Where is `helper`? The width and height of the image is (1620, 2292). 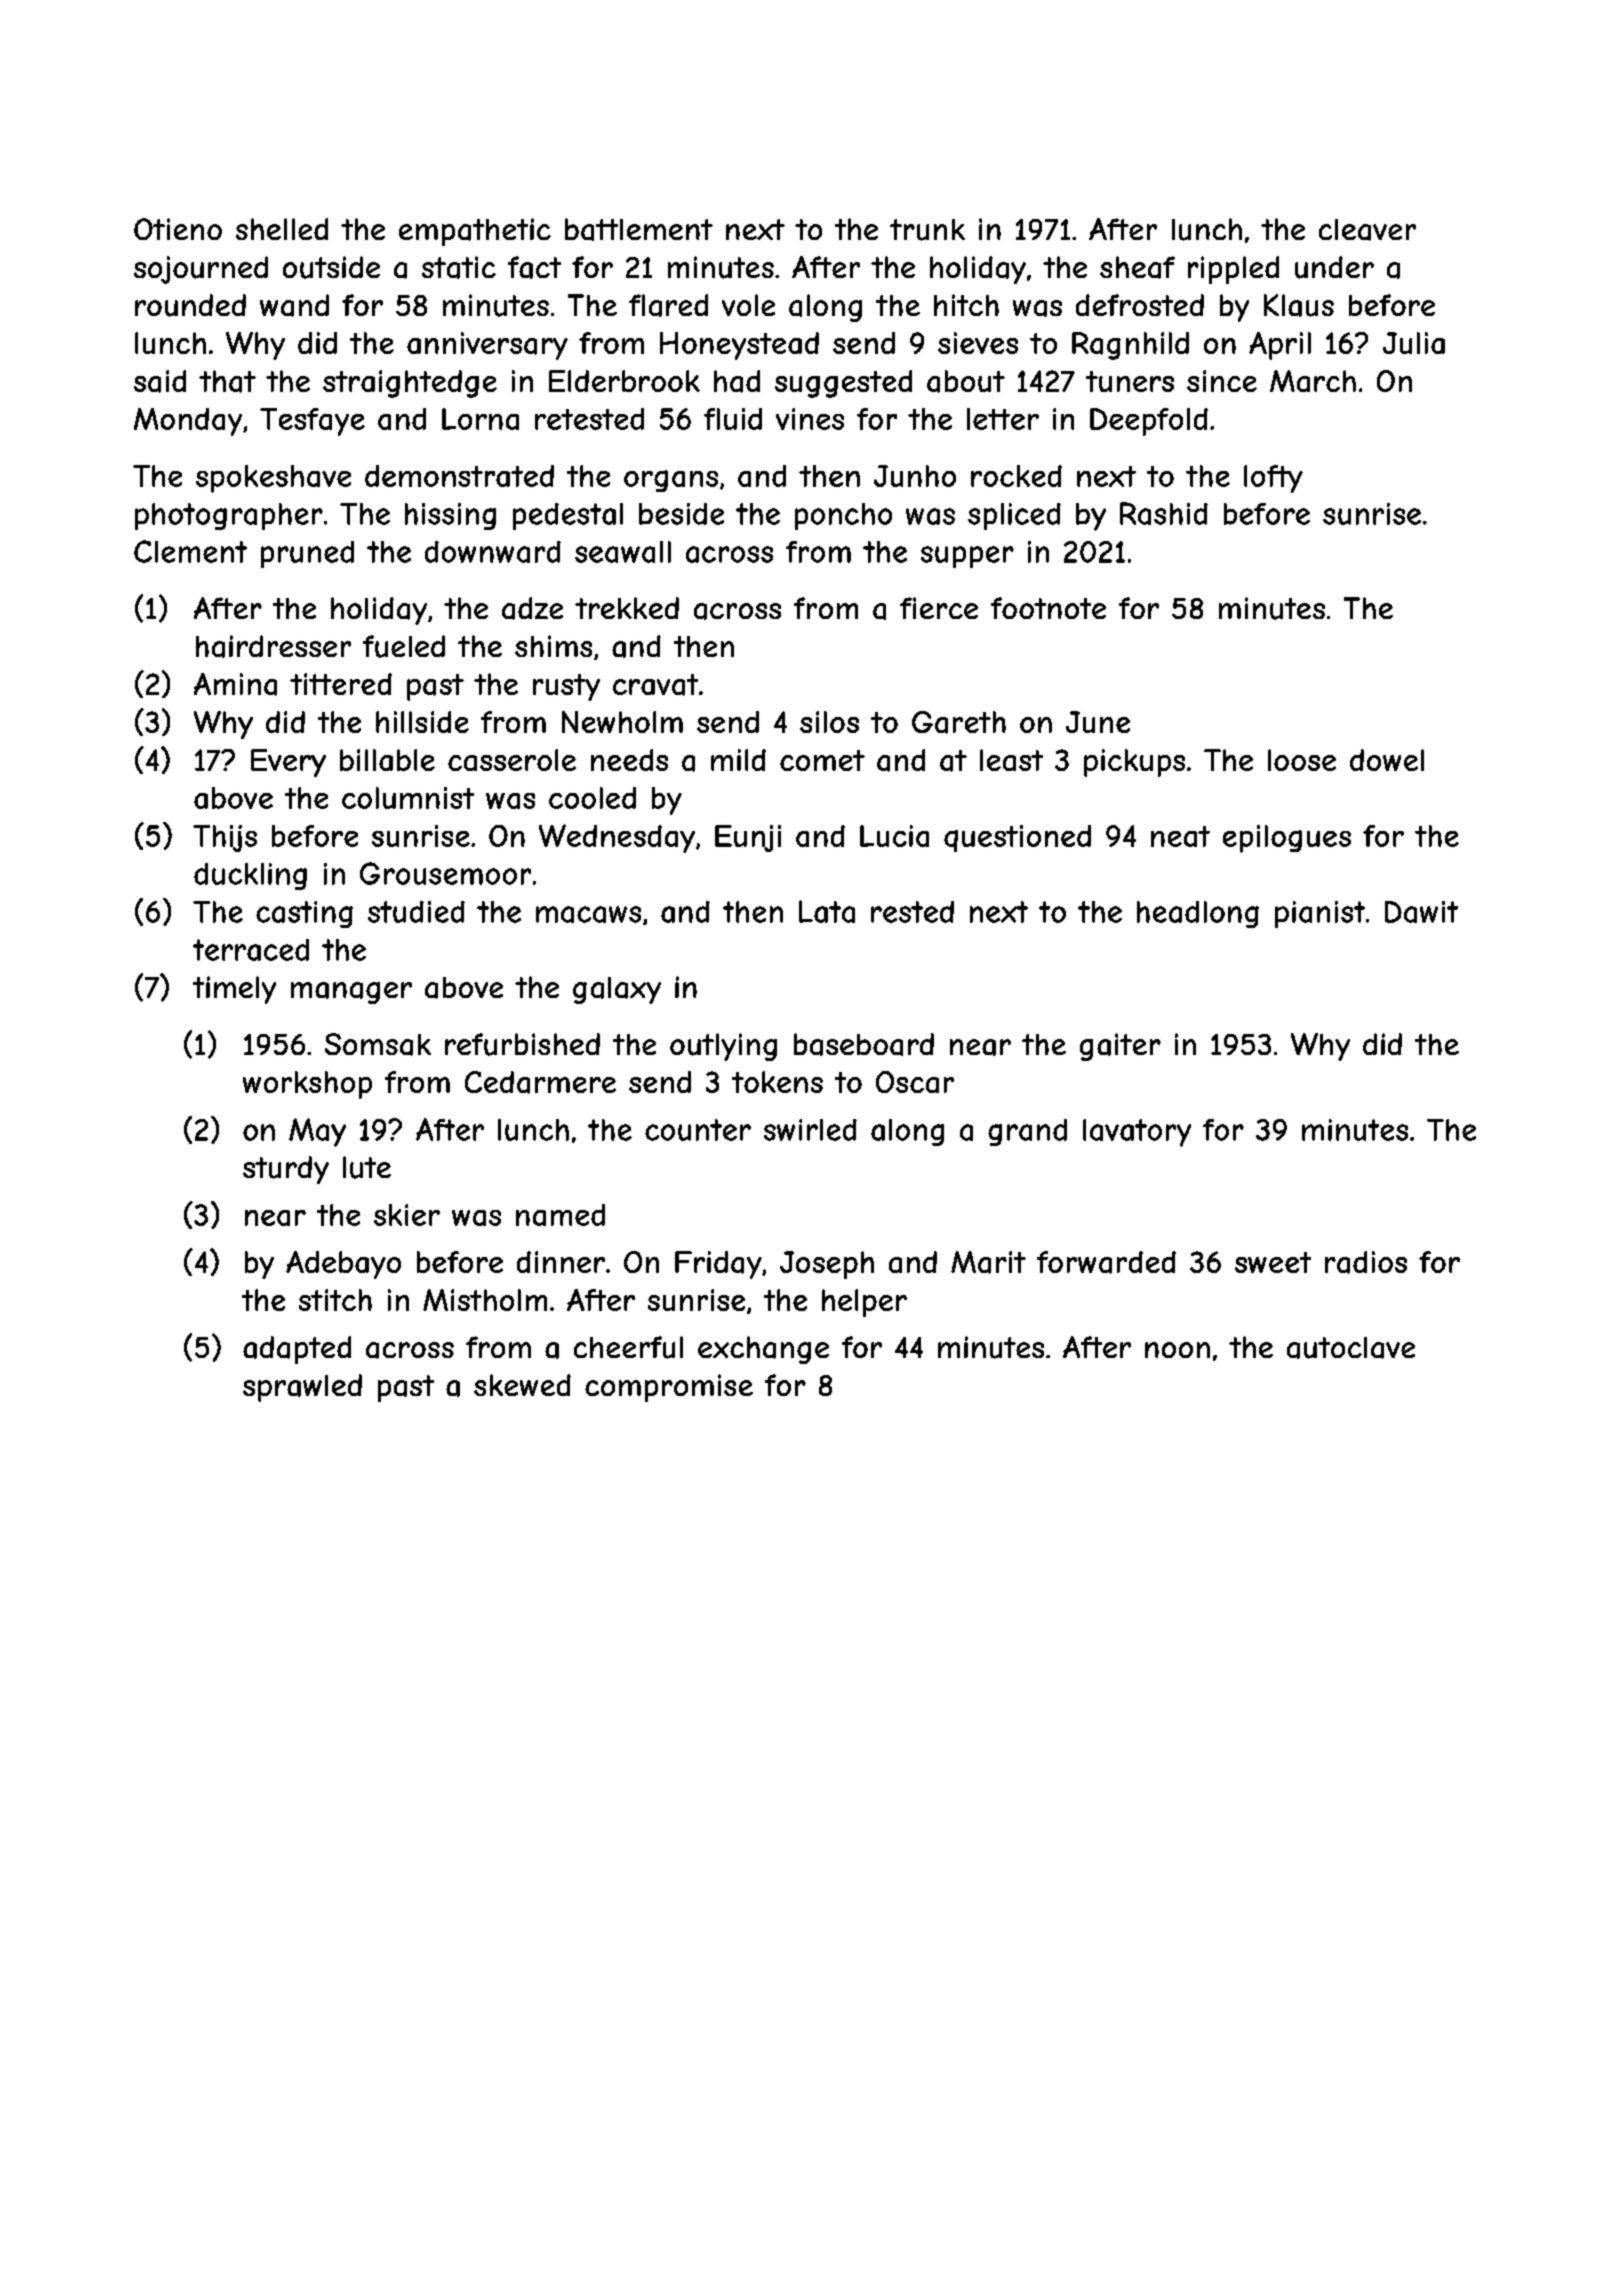 helper is located at coordinates (864, 1303).
